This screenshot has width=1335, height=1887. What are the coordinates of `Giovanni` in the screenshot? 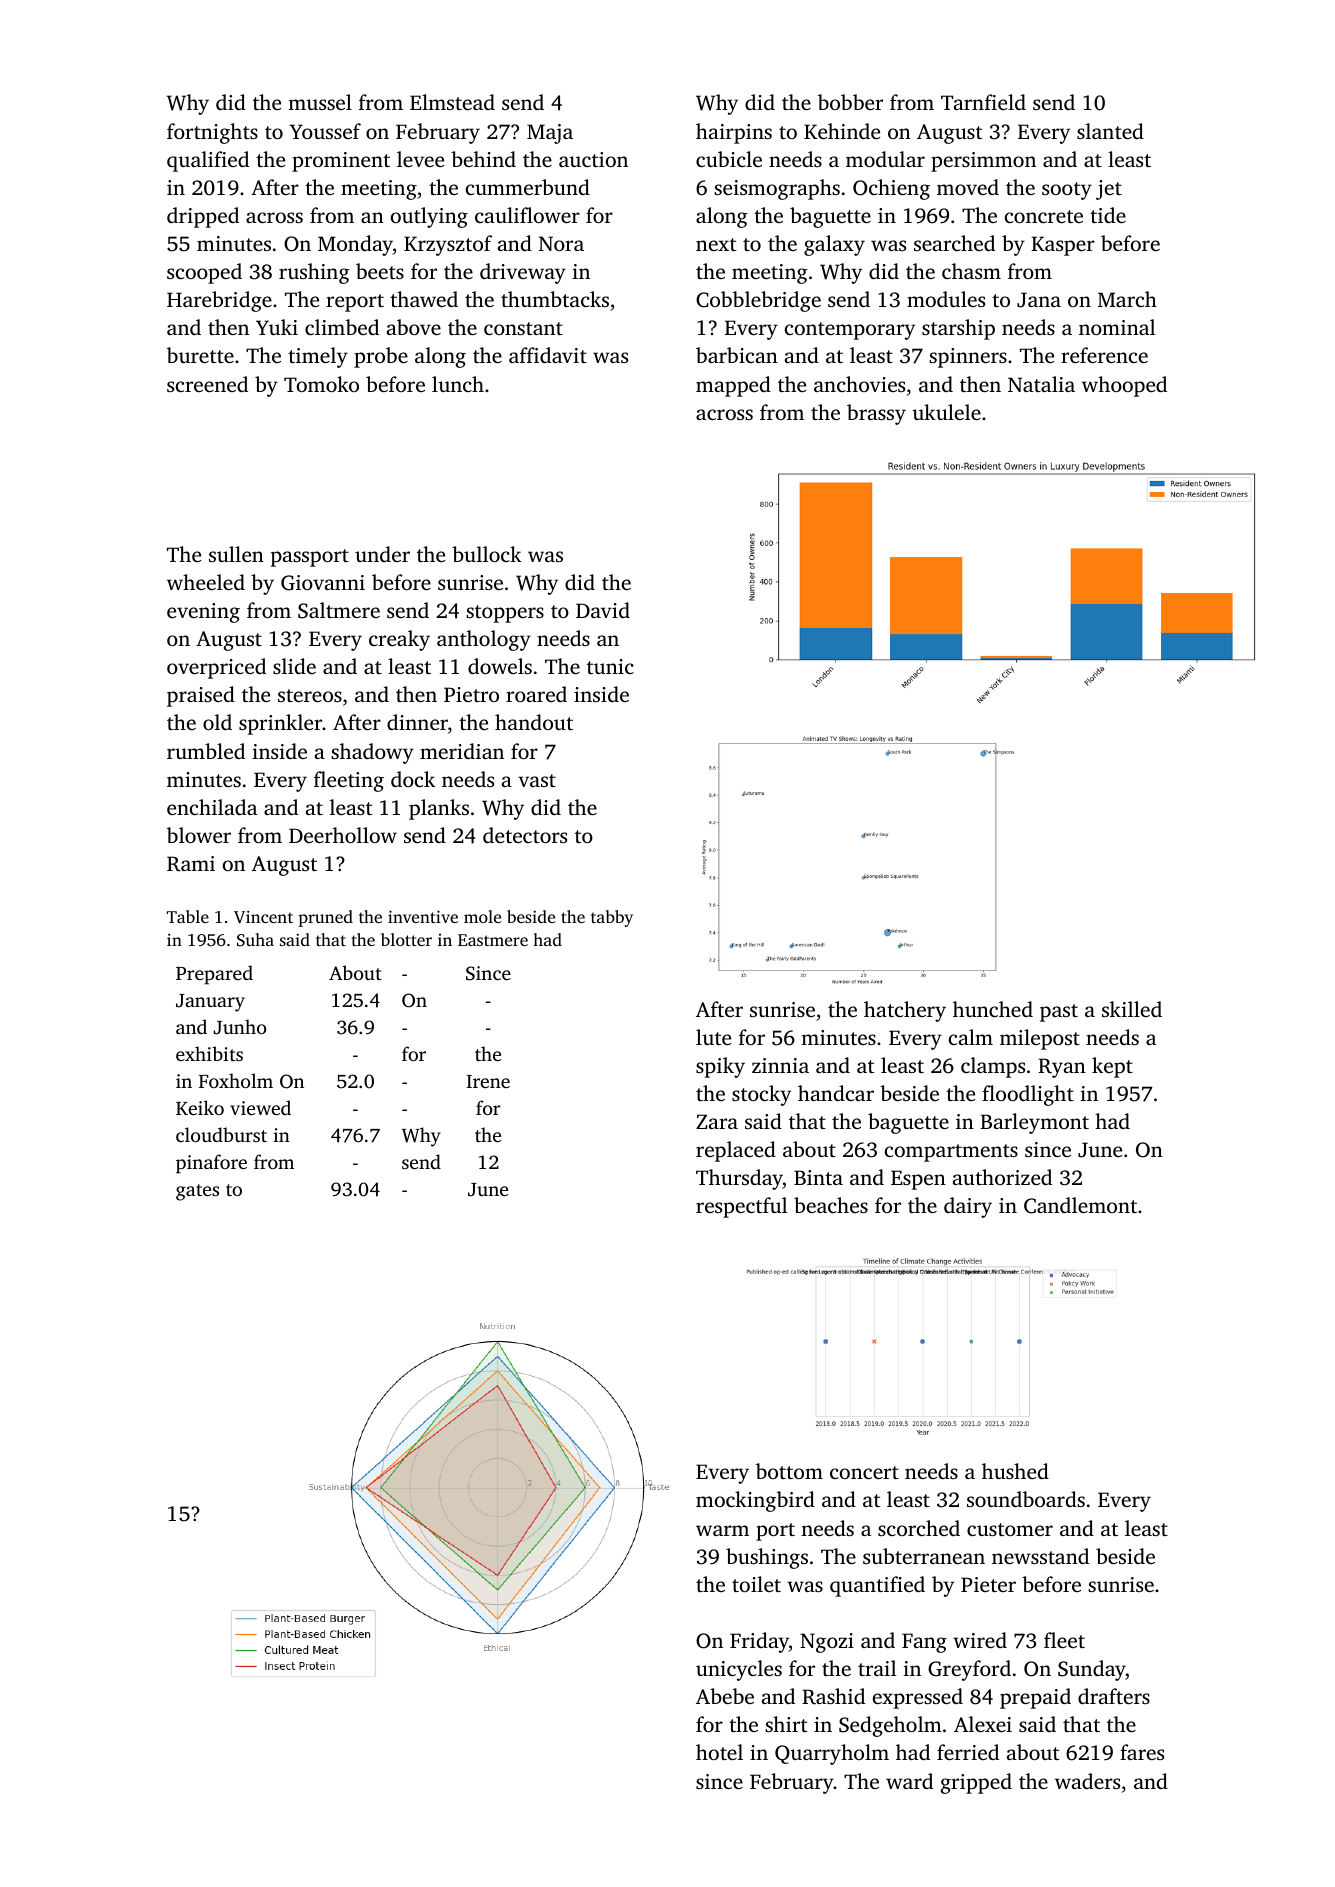 It's located at (323, 583).
